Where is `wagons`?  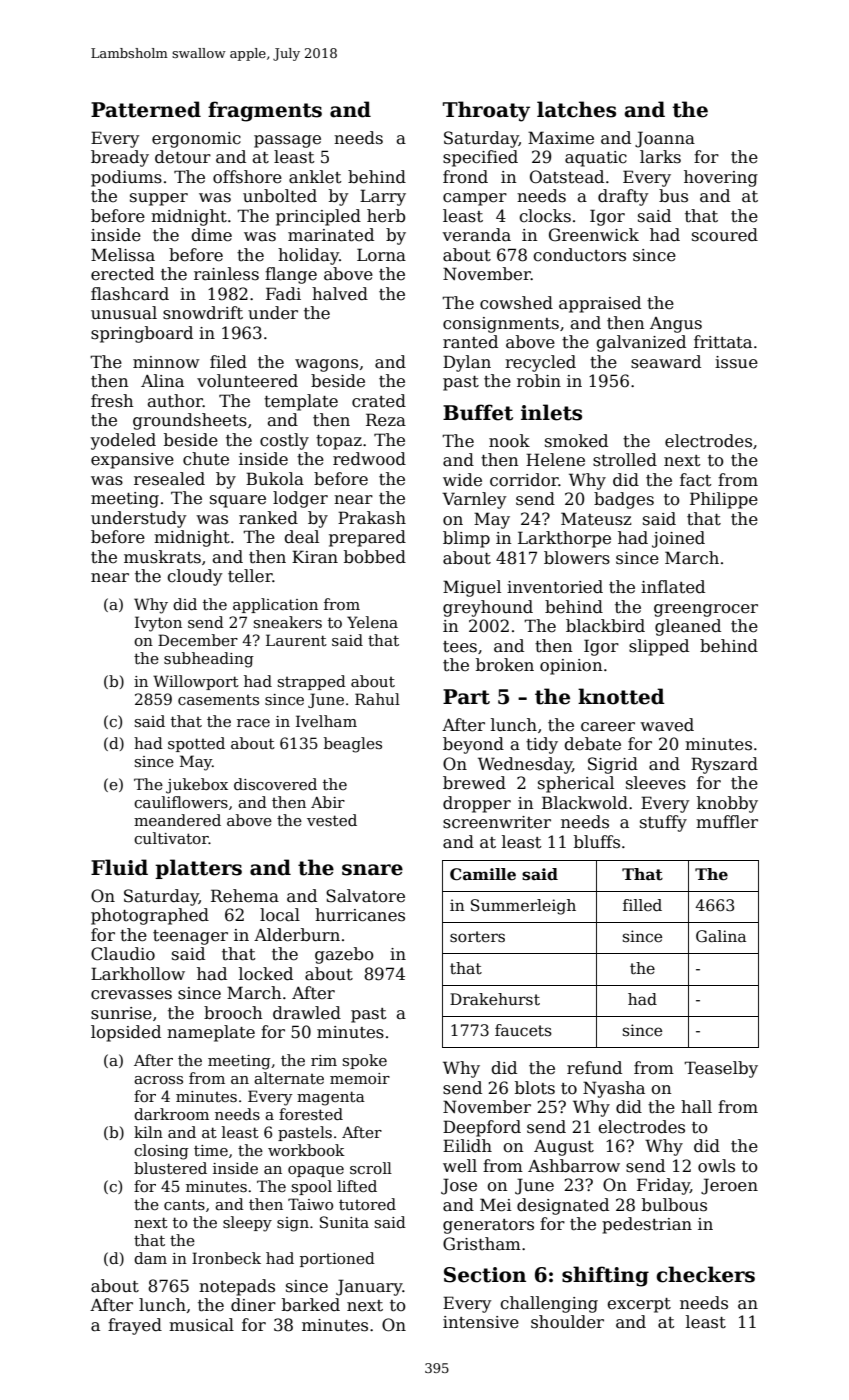
wagons is located at coordinates (326, 365).
